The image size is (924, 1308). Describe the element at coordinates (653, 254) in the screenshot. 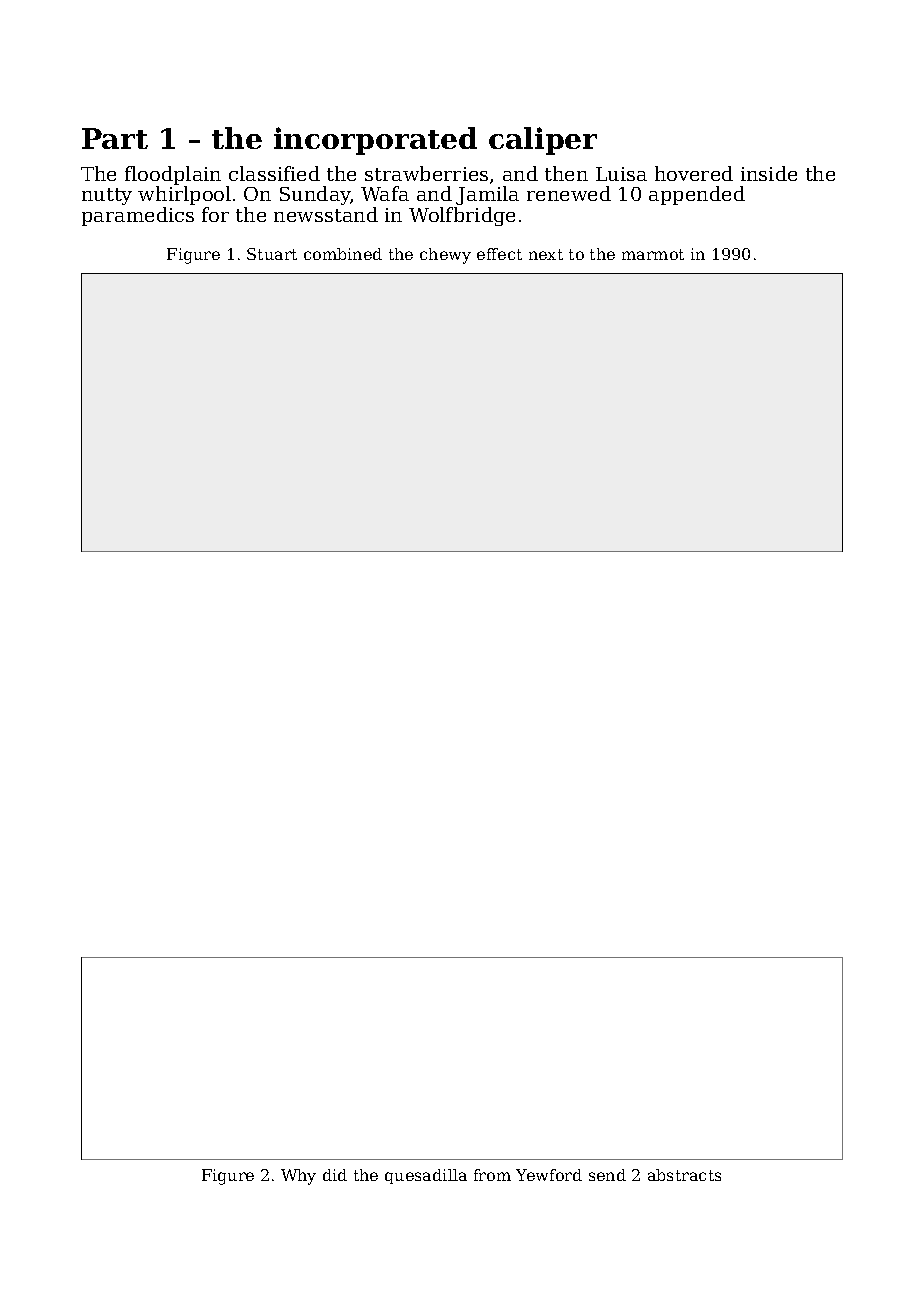

I see `marmot` at that location.
